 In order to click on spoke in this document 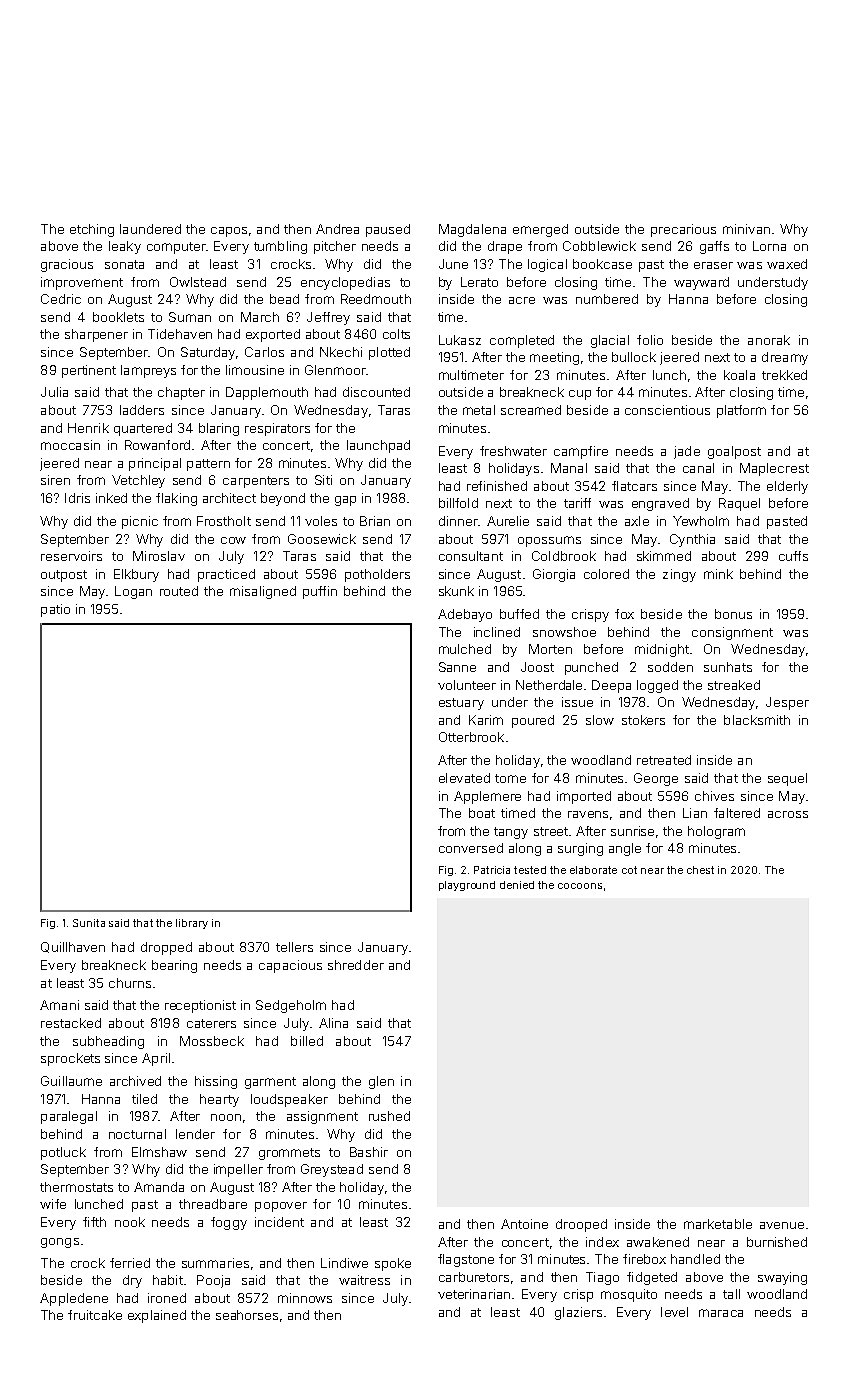, I will do `click(393, 1264)`.
